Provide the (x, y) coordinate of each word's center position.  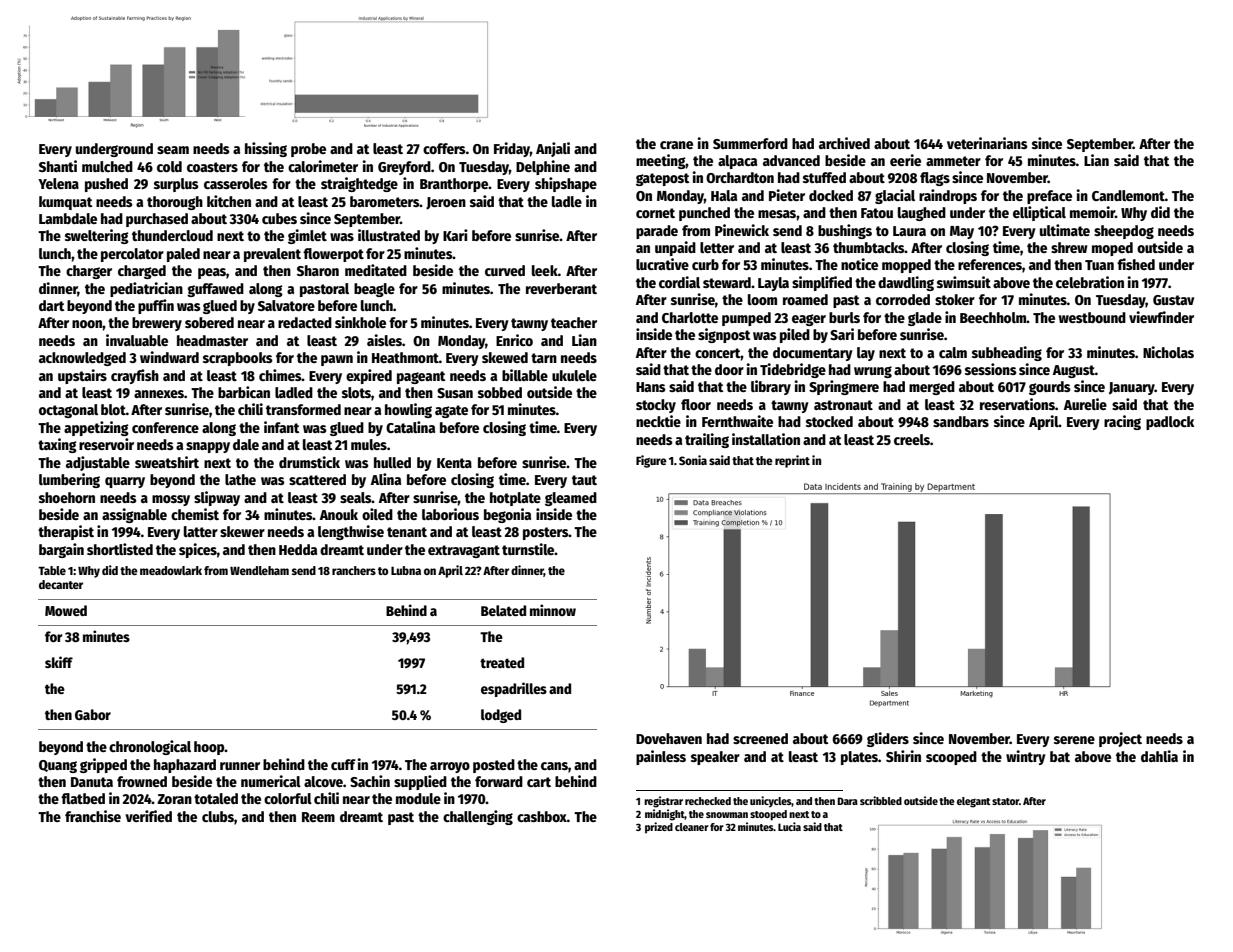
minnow (553, 610)
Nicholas (1168, 352)
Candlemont (1128, 195)
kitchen (229, 201)
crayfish (135, 376)
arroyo (450, 767)
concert (718, 353)
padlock (1170, 423)
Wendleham (259, 570)
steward (727, 282)
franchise (93, 816)
